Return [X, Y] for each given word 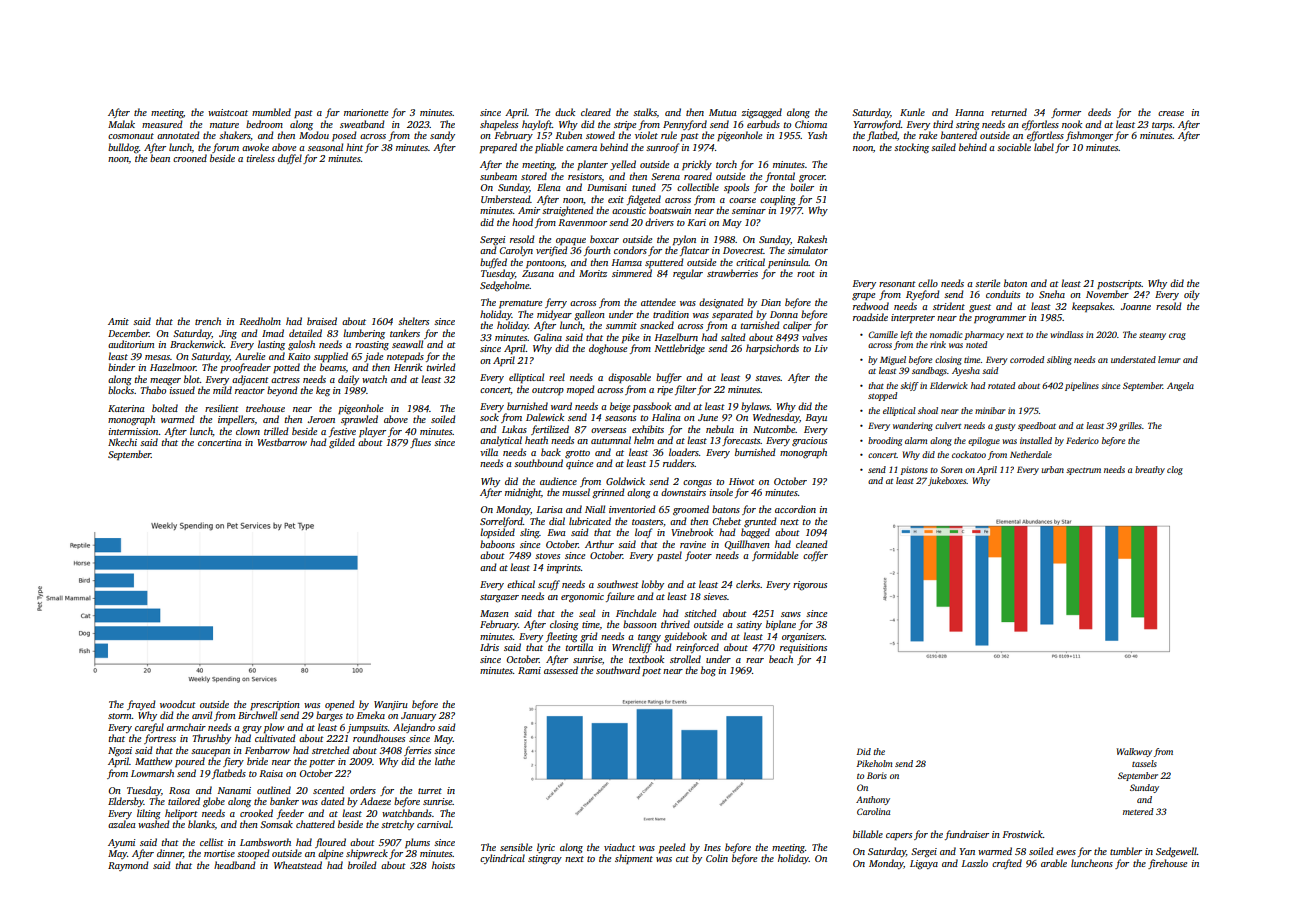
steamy [1152, 336]
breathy [1150, 470]
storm [120, 716]
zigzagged [761, 113]
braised [322, 321]
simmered [632, 273]
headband [235, 865]
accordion [795, 509]
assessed [561, 670]
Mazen [494, 613]
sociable [1014, 147]
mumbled [271, 112]
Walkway [1134, 752]
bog [708, 671]
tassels [1144, 763]
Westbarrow [282, 442]
